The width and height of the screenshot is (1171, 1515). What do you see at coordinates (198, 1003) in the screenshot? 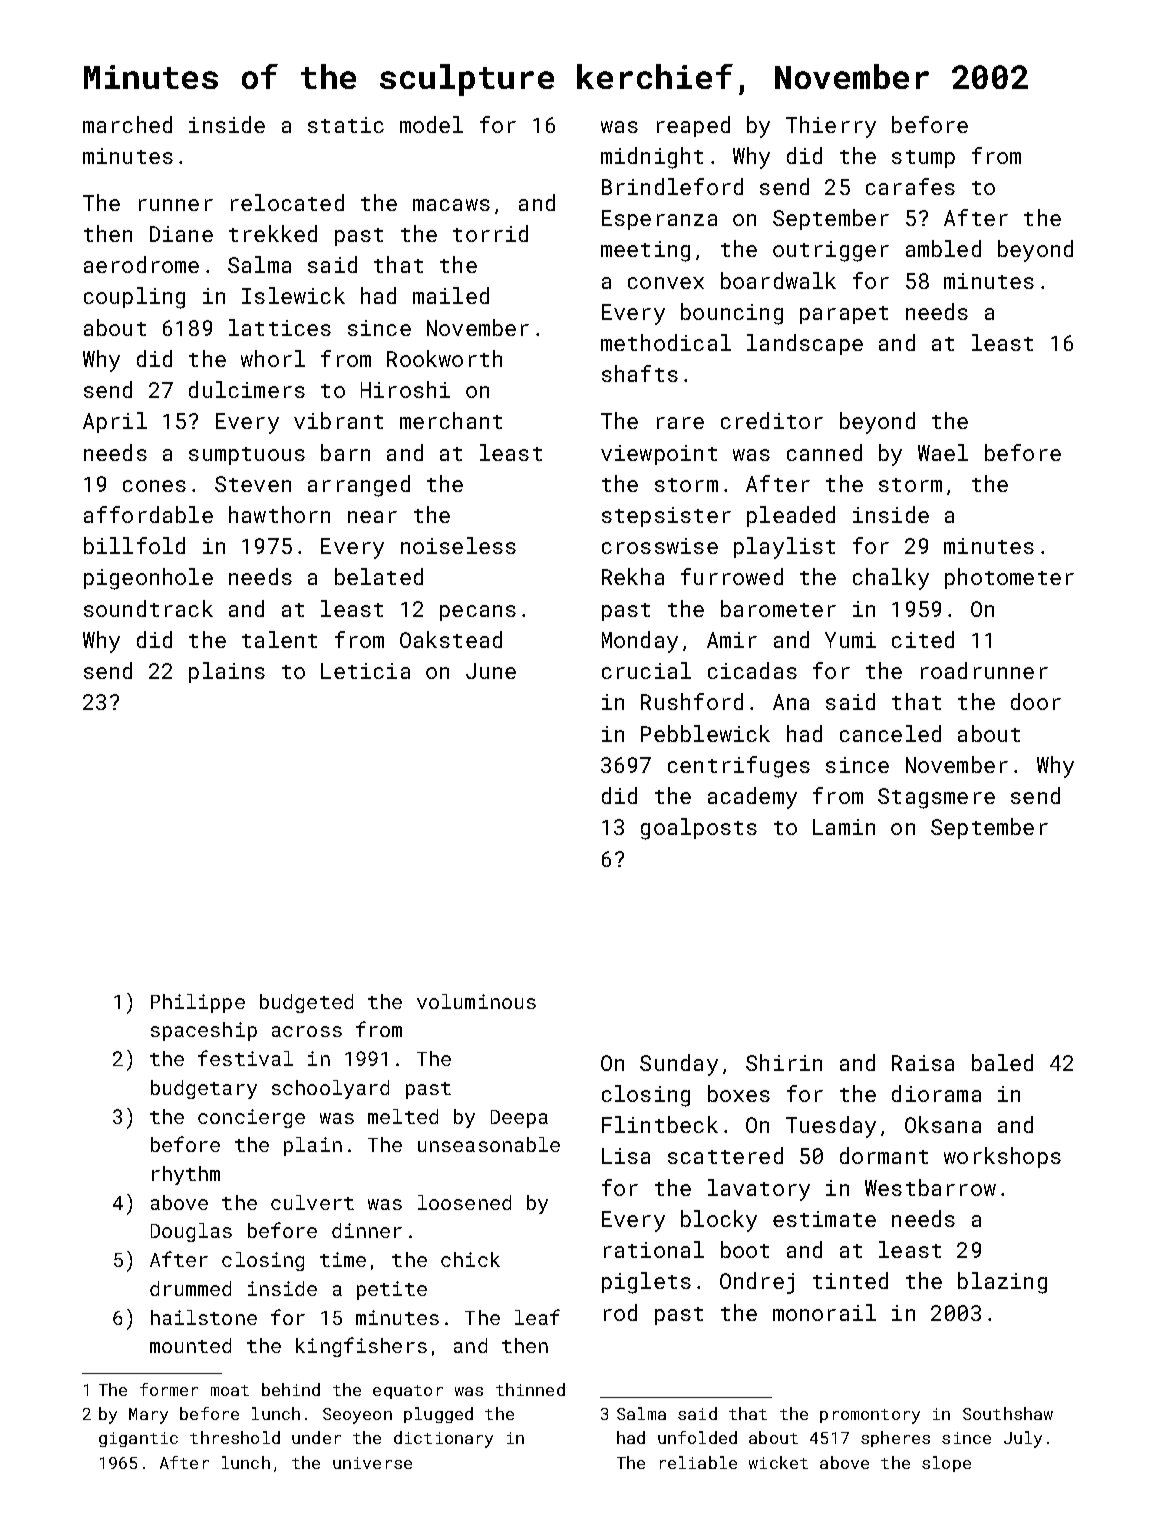
I see `Philippe` at bounding box center [198, 1003].
